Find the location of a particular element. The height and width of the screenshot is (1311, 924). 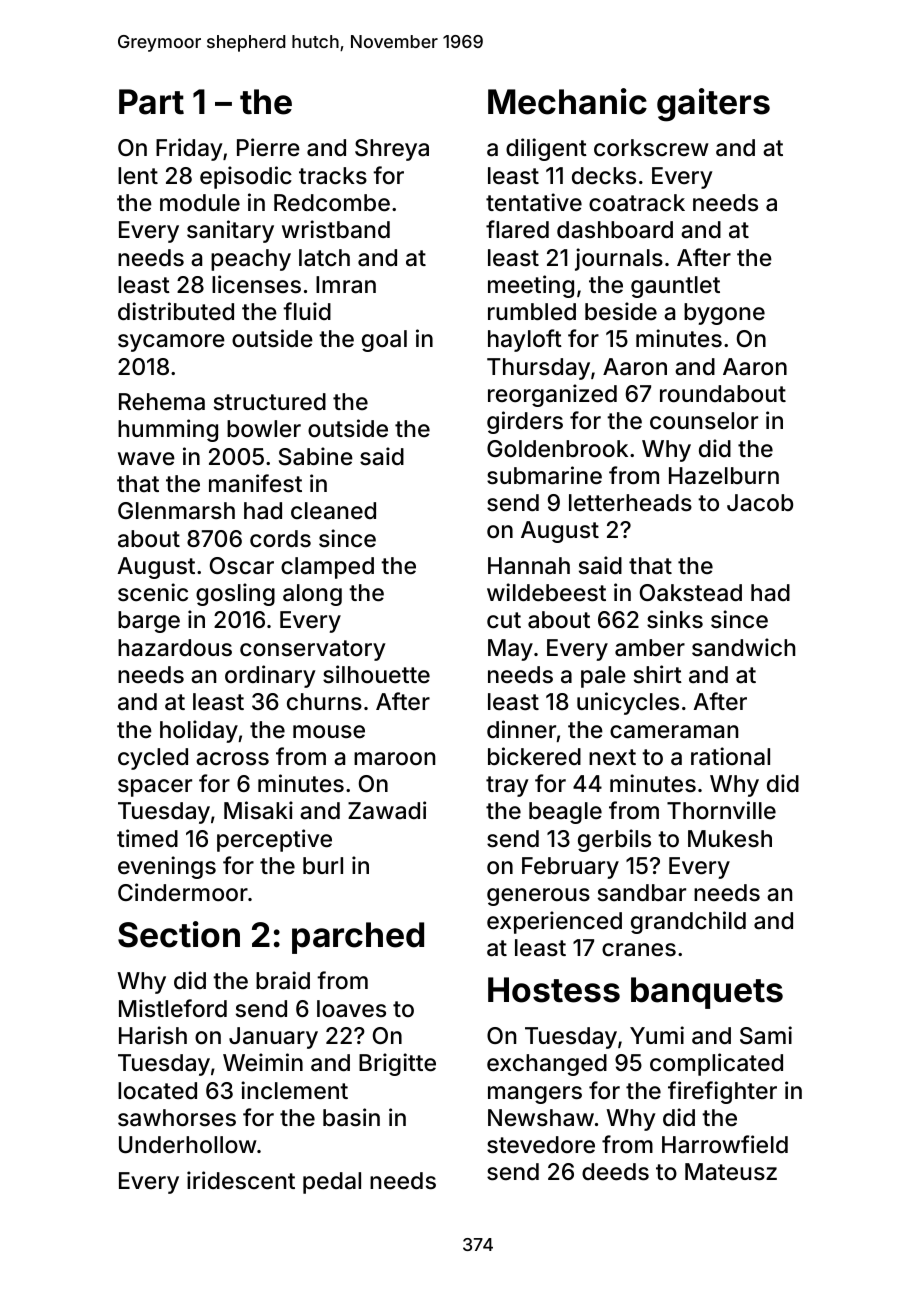

scenic is located at coordinates (153, 592).
